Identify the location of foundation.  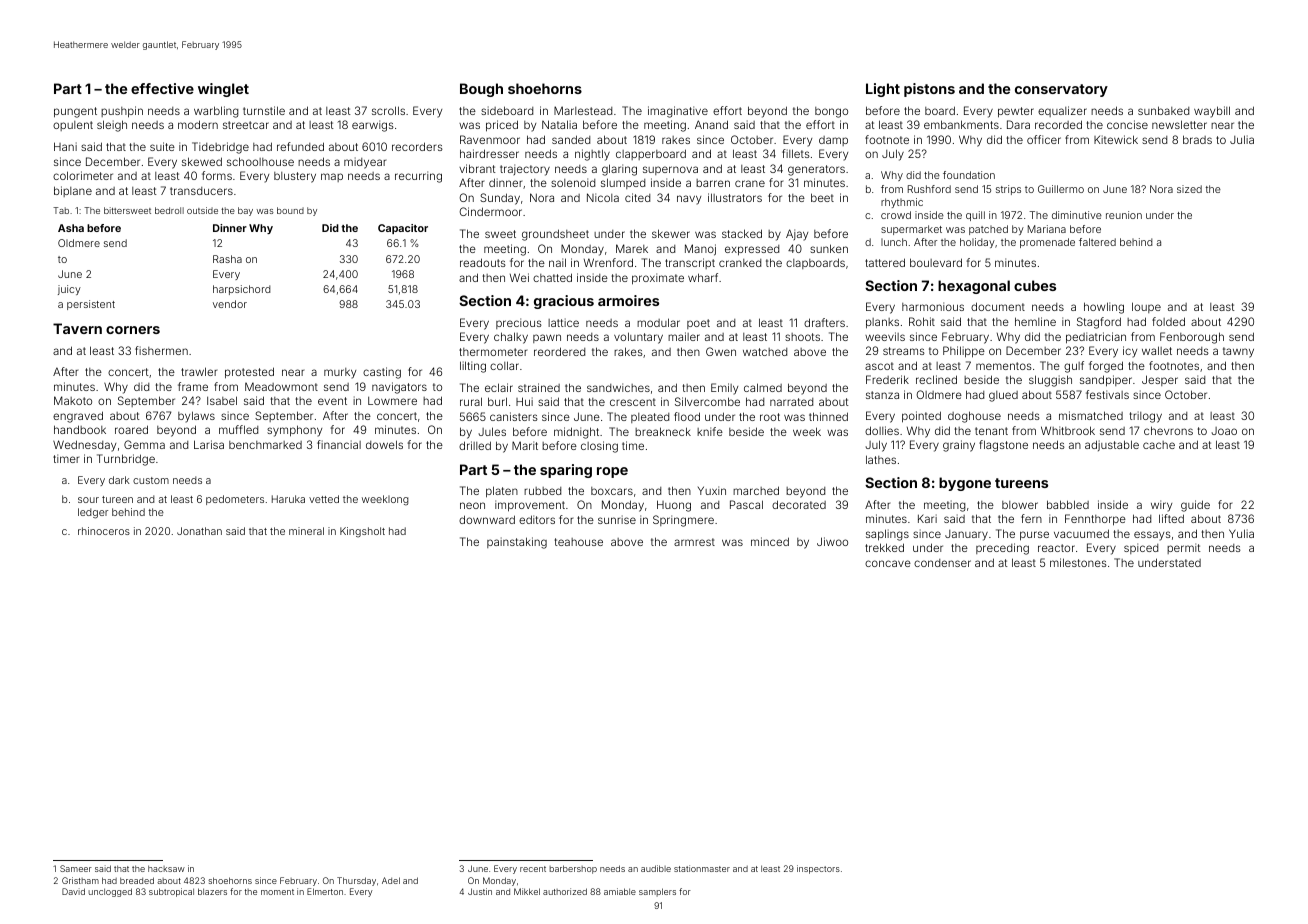
(969, 175).
